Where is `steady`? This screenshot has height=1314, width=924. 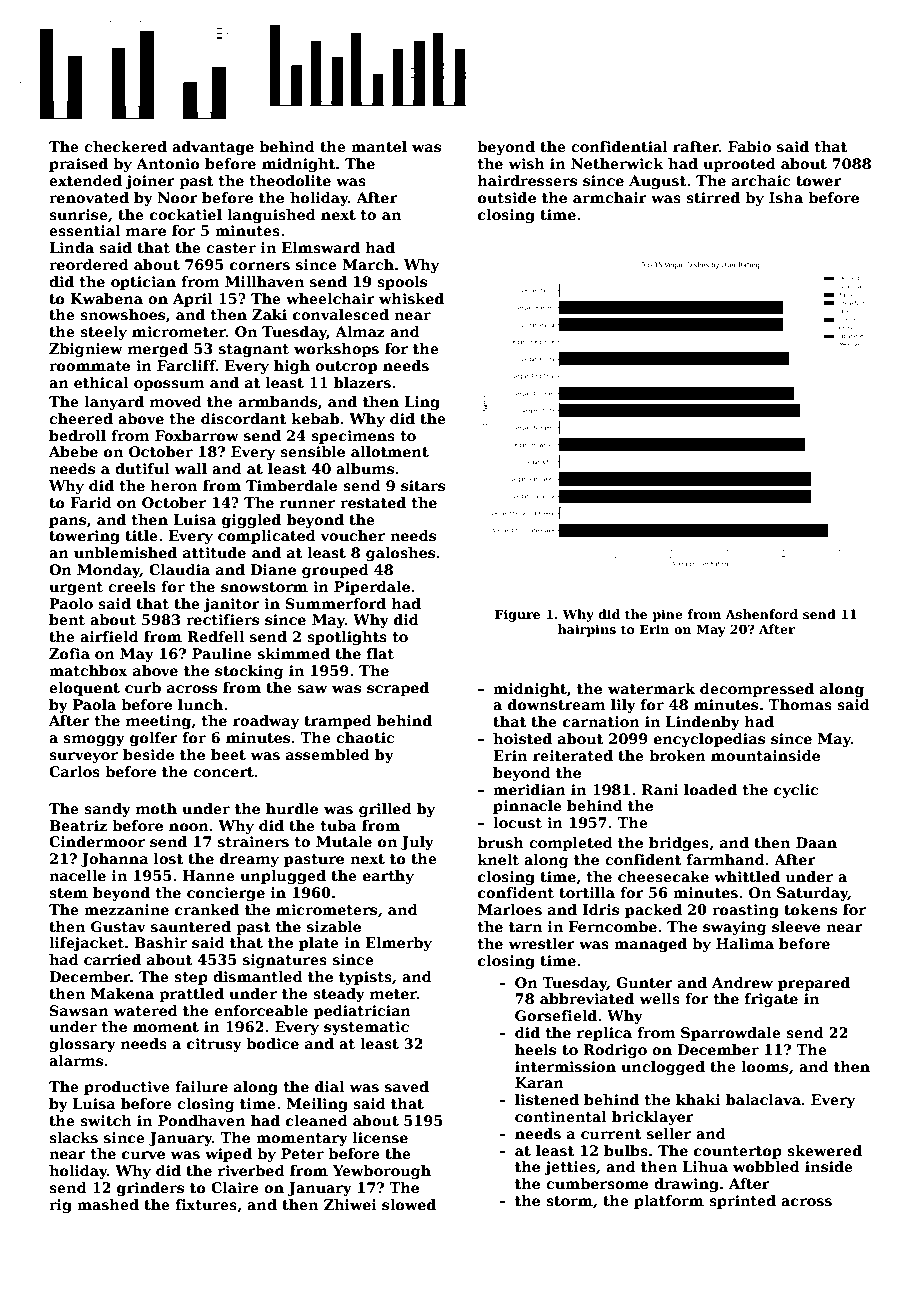
steady is located at coordinates (339, 995).
